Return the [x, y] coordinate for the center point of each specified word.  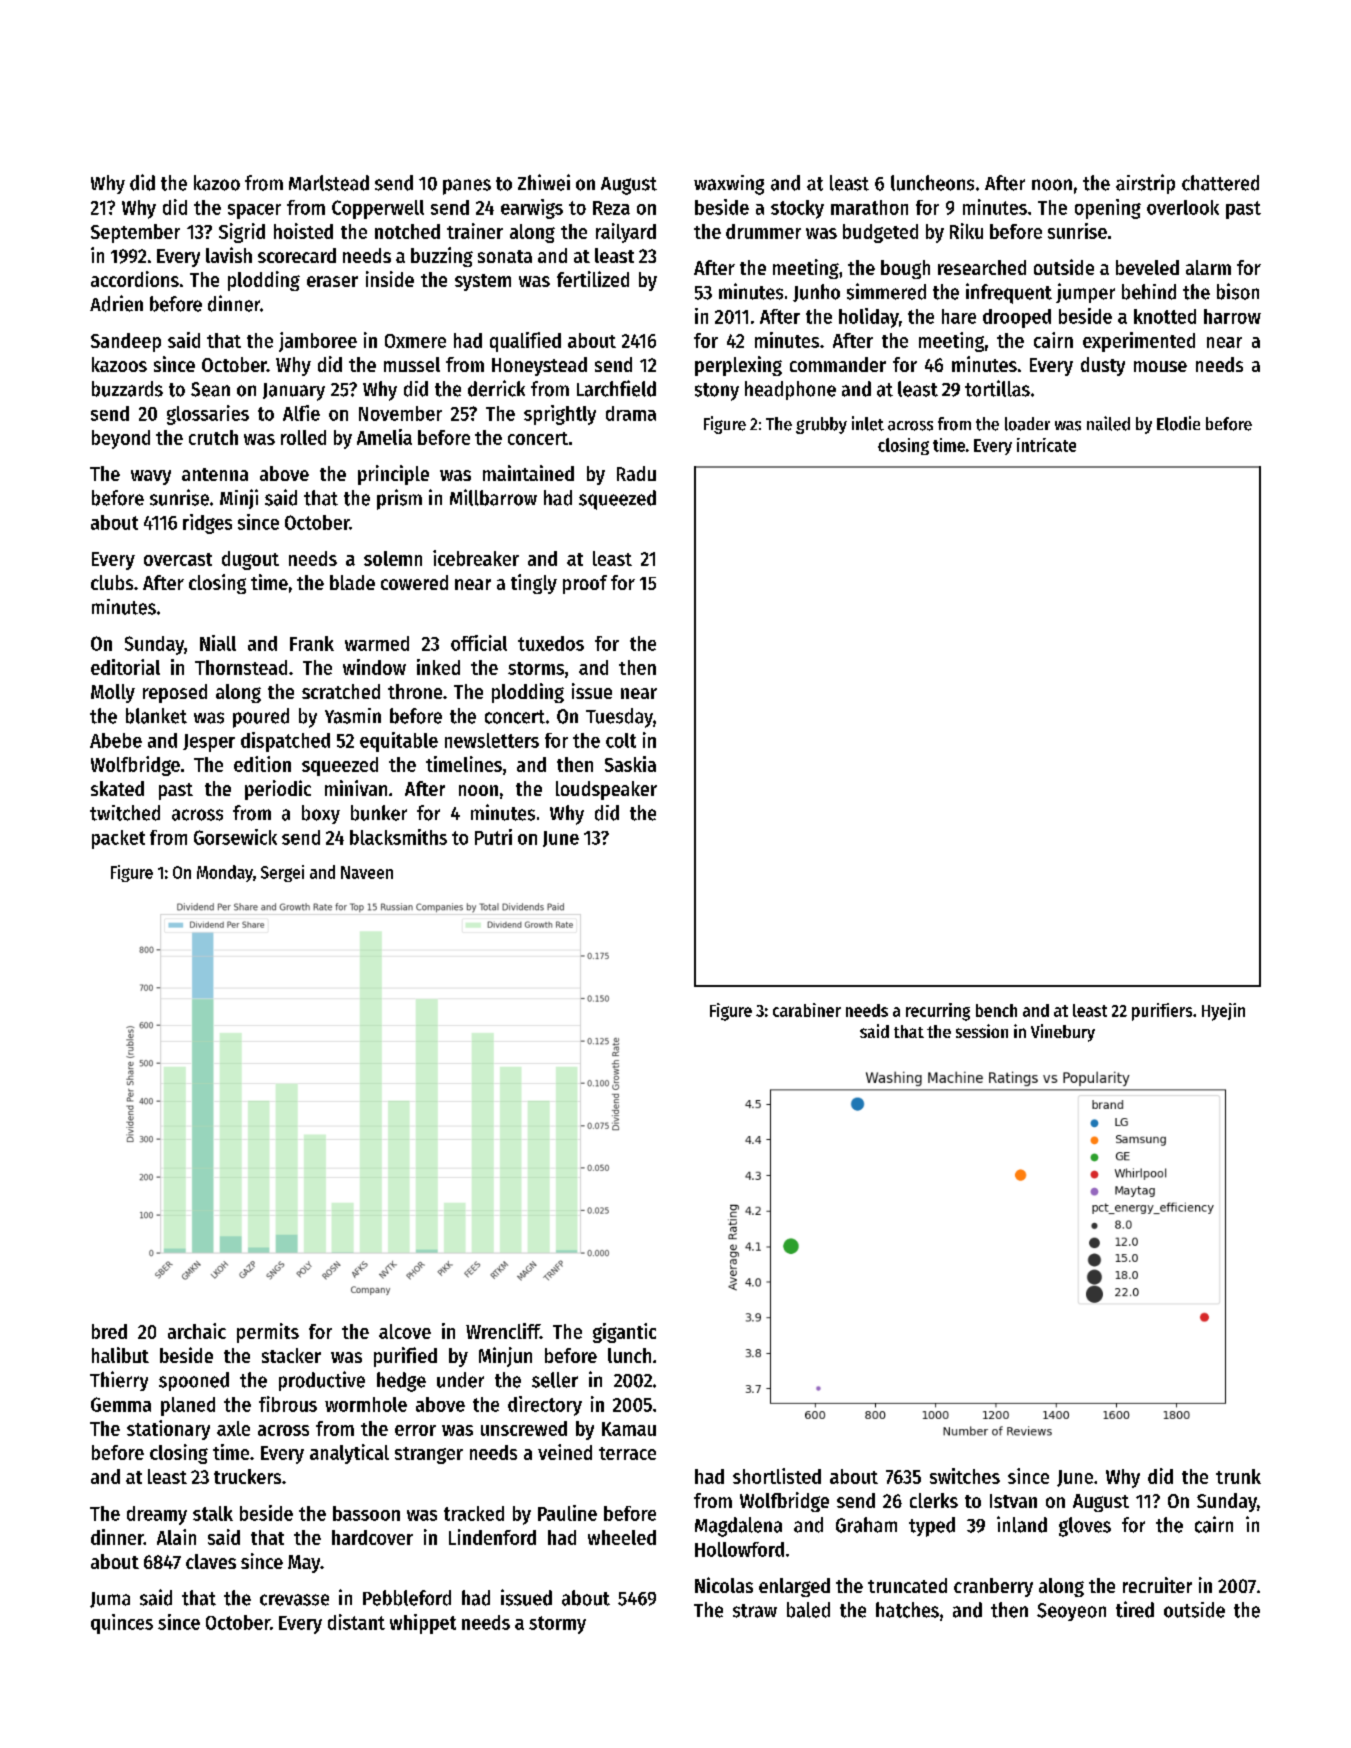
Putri [493, 837]
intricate [1046, 445]
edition [262, 764]
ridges [207, 524]
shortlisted [777, 1476]
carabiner [807, 1010]
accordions [135, 279]
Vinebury [1063, 1033]
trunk [1238, 1476]
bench [996, 1010]
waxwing [729, 185]
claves [211, 1561]
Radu [636, 473]
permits [268, 1333]
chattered [1220, 183]
